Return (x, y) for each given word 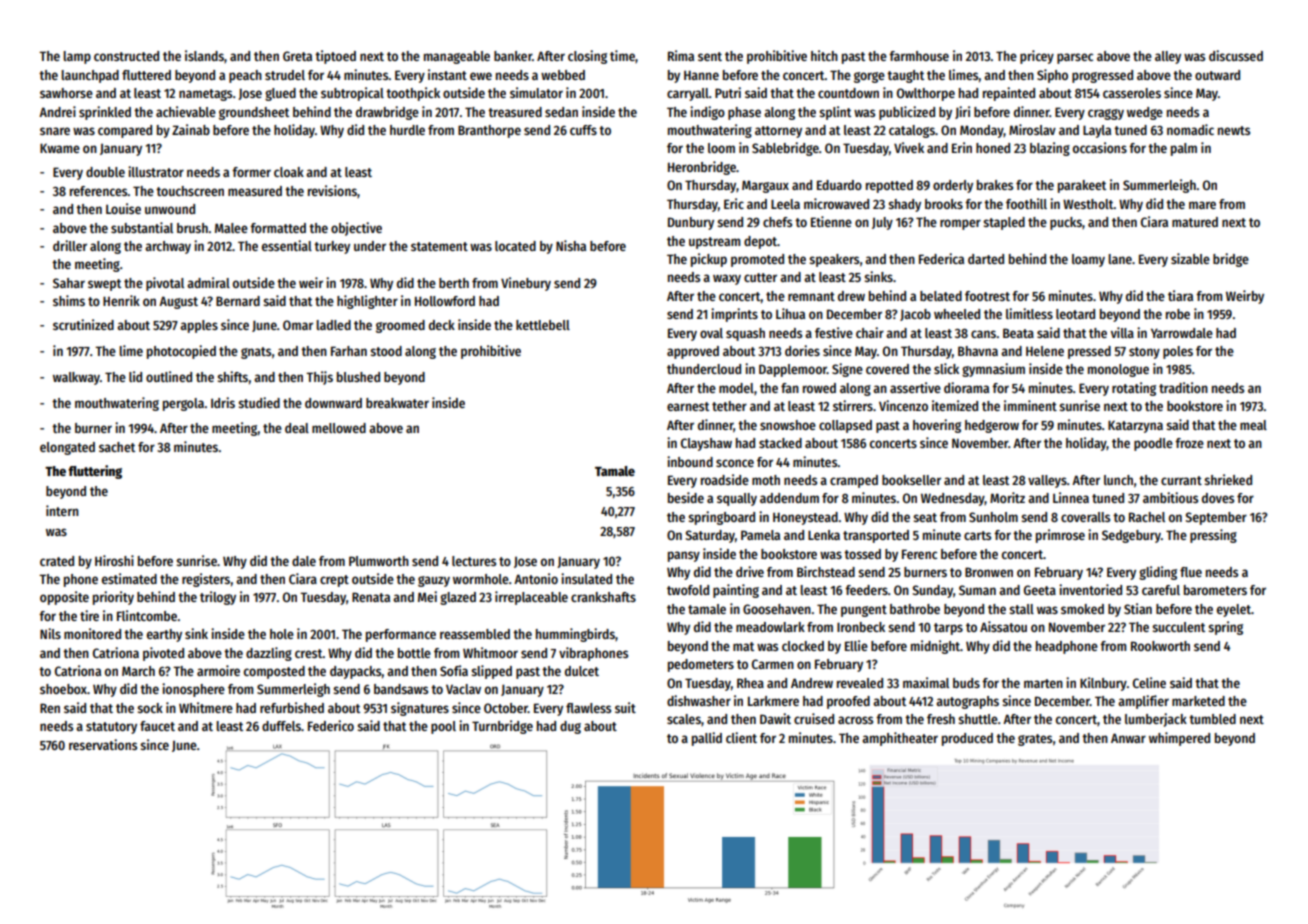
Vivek (909, 147)
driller (70, 245)
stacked (780, 443)
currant (1181, 480)
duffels (281, 726)
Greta (297, 56)
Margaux (765, 186)
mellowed (339, 428)
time (622, 55)
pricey (1037, 57)
